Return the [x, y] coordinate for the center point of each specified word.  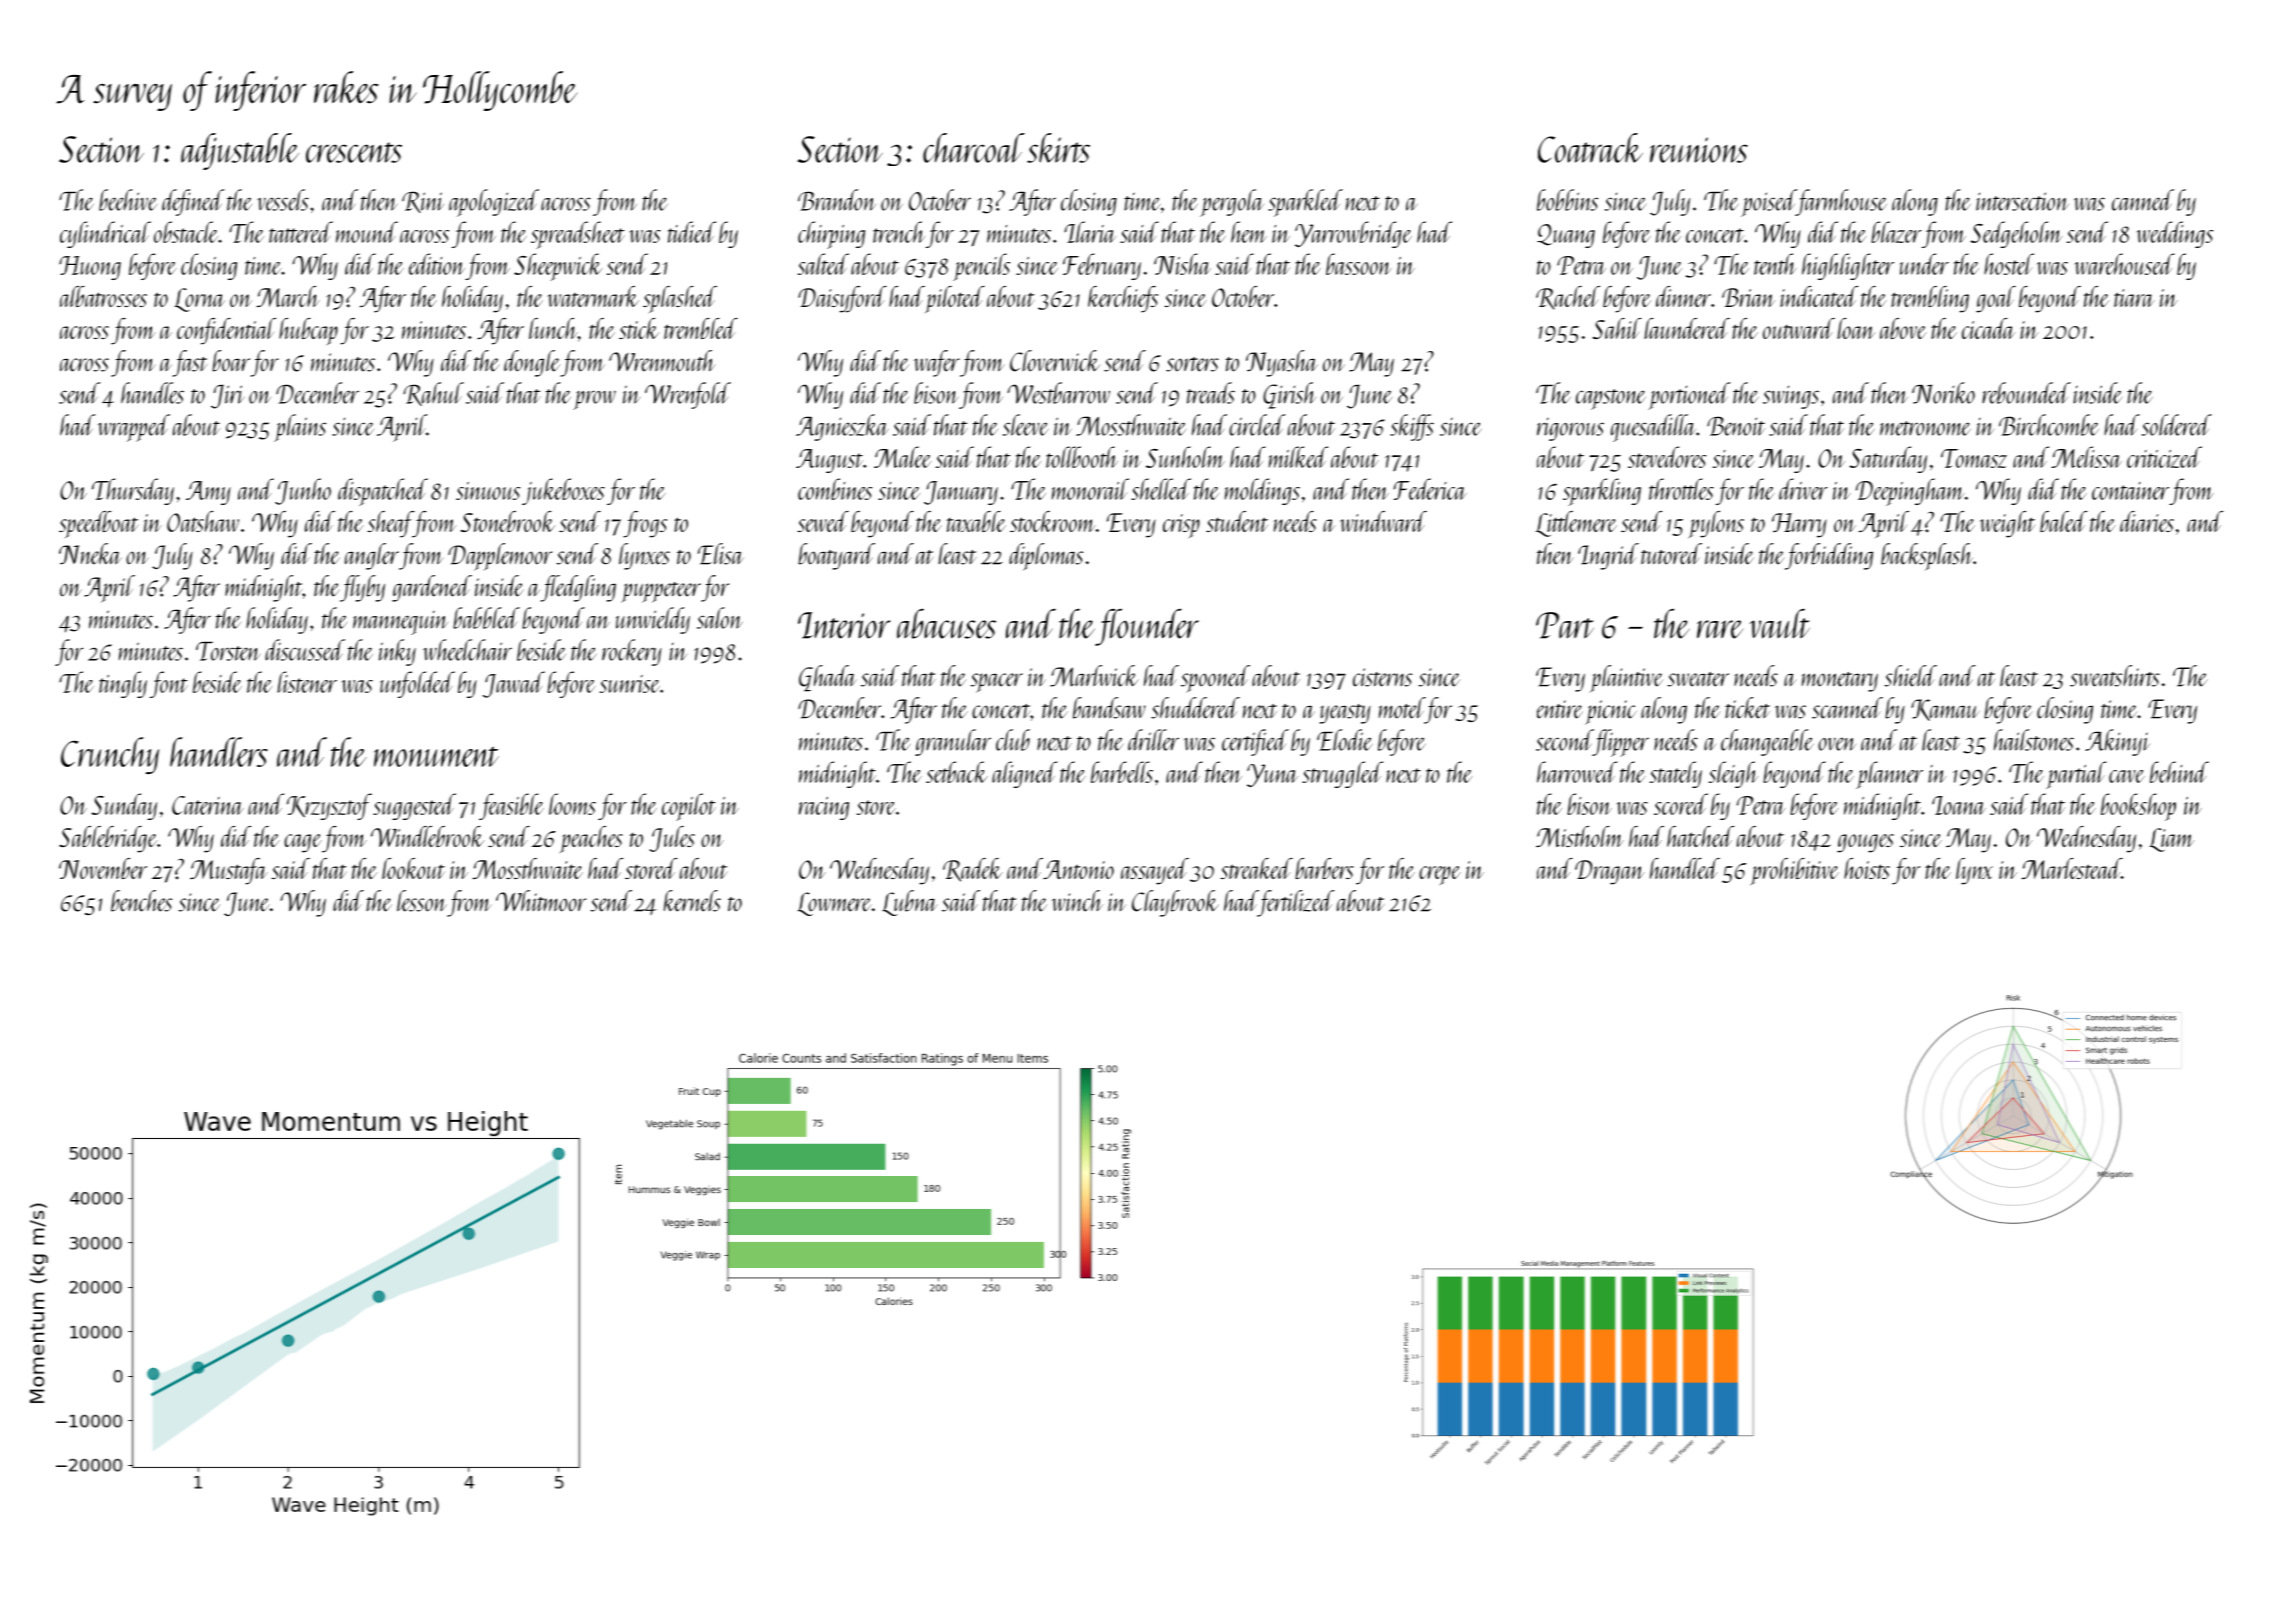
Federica [1430, 489]
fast [189, 363]
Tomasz [1974, 458]
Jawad [514, 684]
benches [141, 901]
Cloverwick [1055, 361]
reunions [1699, 150]
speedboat [98, 524]
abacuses [946, 624]
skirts [1058, 148]
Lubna [910, 903]
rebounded [2026, 393]
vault [1779, 624]
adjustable [240, 151]
